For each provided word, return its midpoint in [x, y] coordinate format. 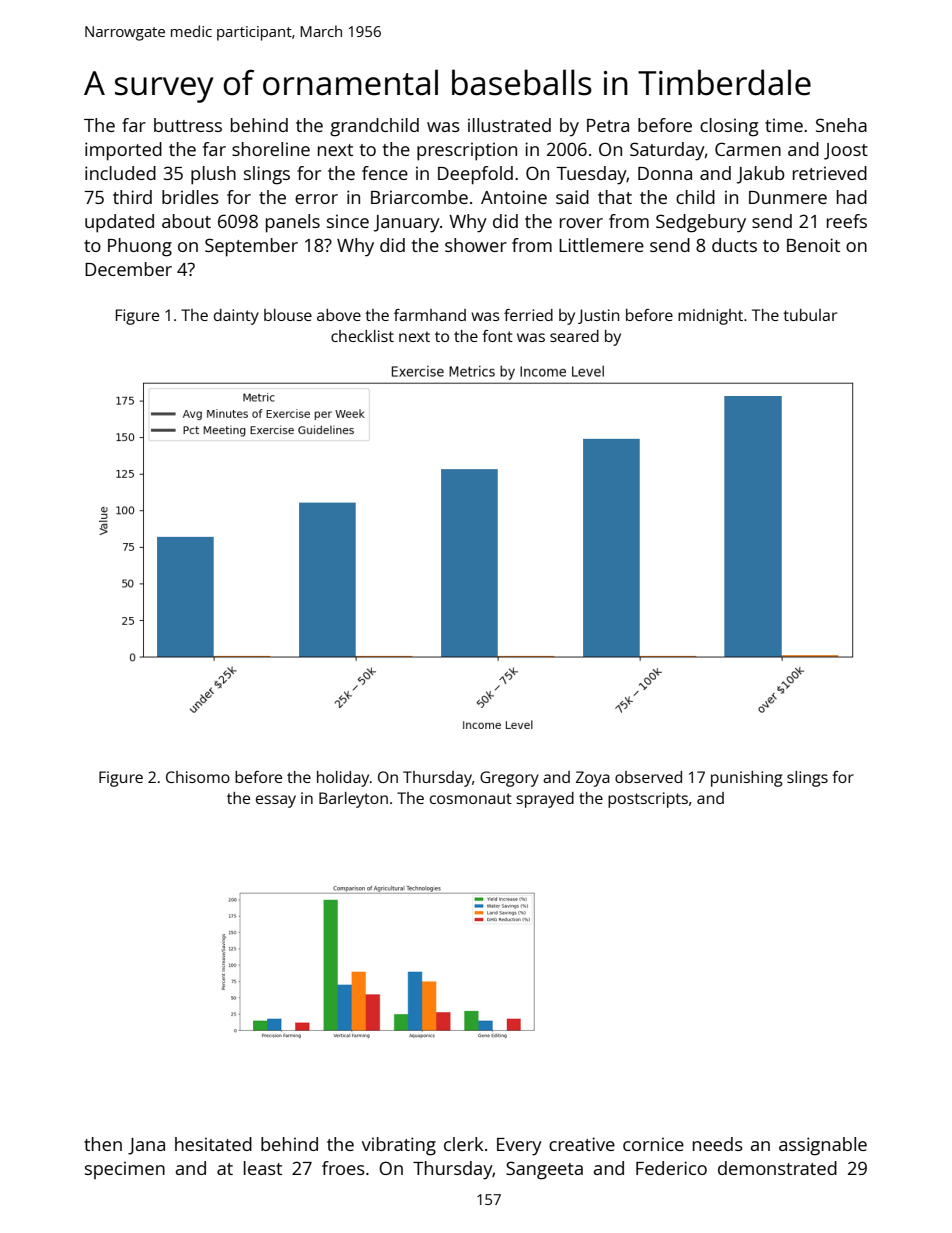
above [339, 315]
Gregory [509, 779]
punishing [747, 779]
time [784, 125]
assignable [823, 1146]
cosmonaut [471, 798]
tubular [810, 315]
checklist [362, 336]
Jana [146, 1146]
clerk [463, 1144]
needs [718, 1144]
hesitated [213, 1144]
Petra [608, 125]
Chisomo [198, 777]
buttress [188, 125]
